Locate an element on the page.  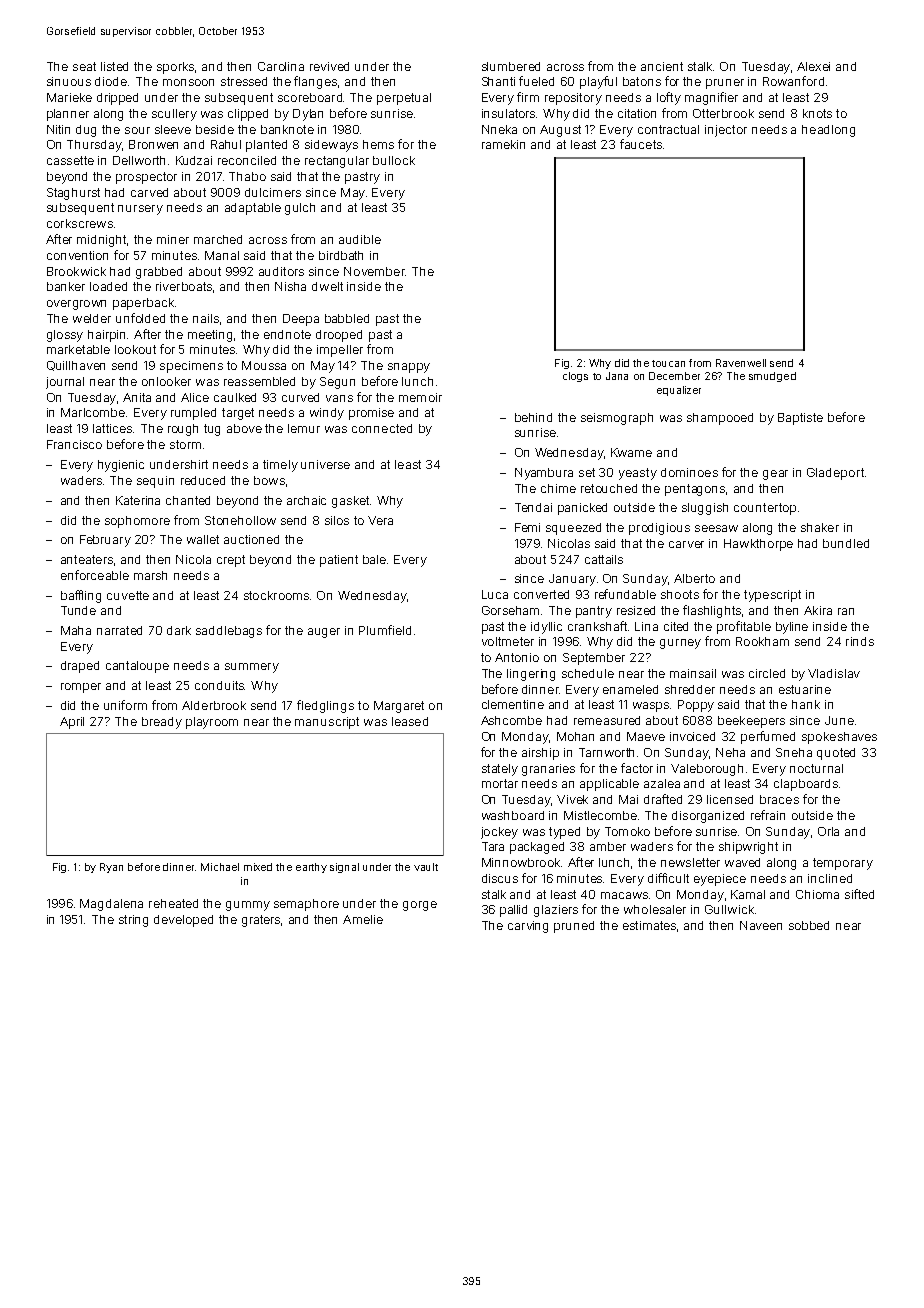
mixed is located at coordinates (258, 867).
